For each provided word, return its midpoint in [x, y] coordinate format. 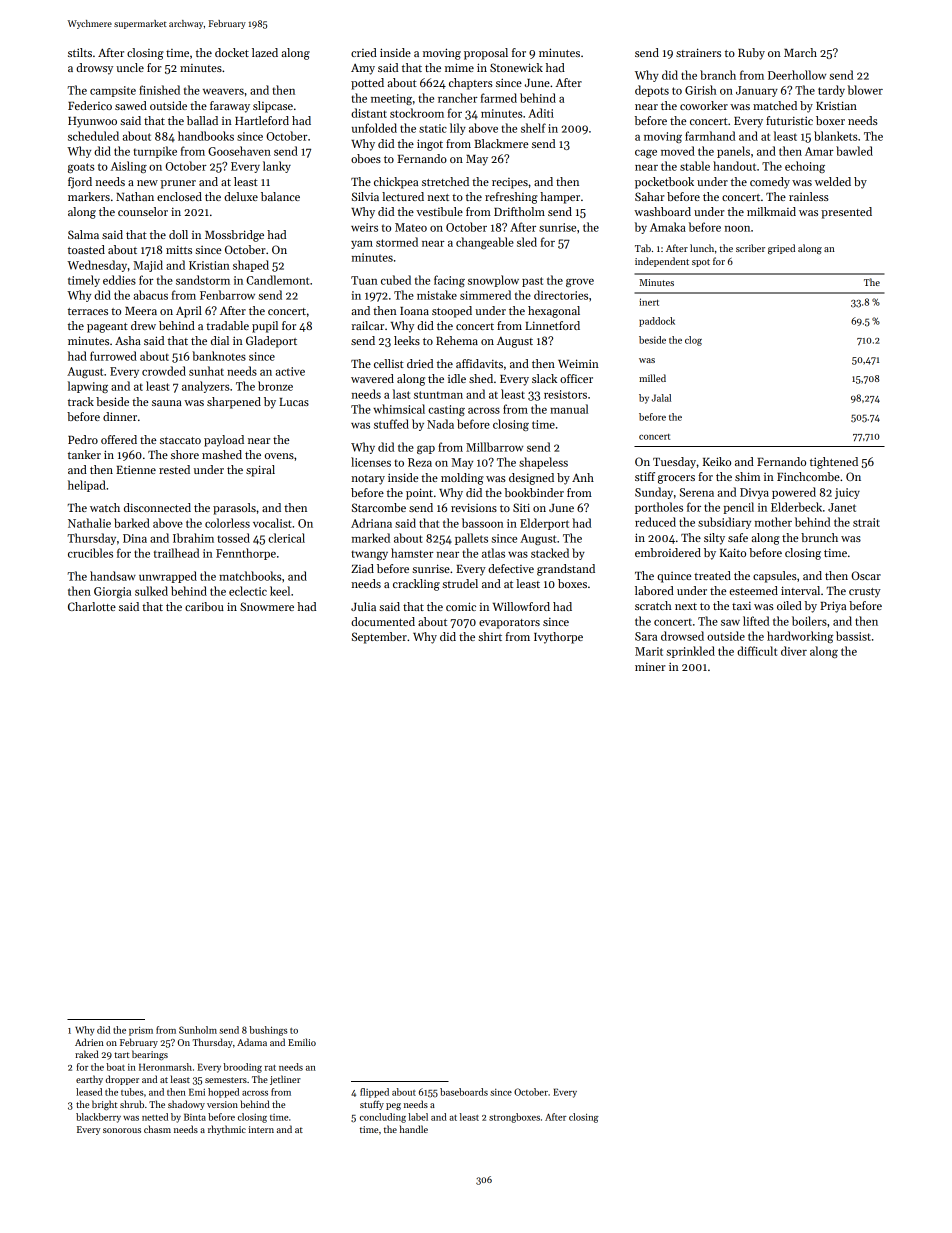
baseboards [464, 1092]
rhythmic [227, 1130]
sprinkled [690, 652]
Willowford [521, 606]
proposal [486, 54]
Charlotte [92, 606]
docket [232, 52]
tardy [831, 91]
